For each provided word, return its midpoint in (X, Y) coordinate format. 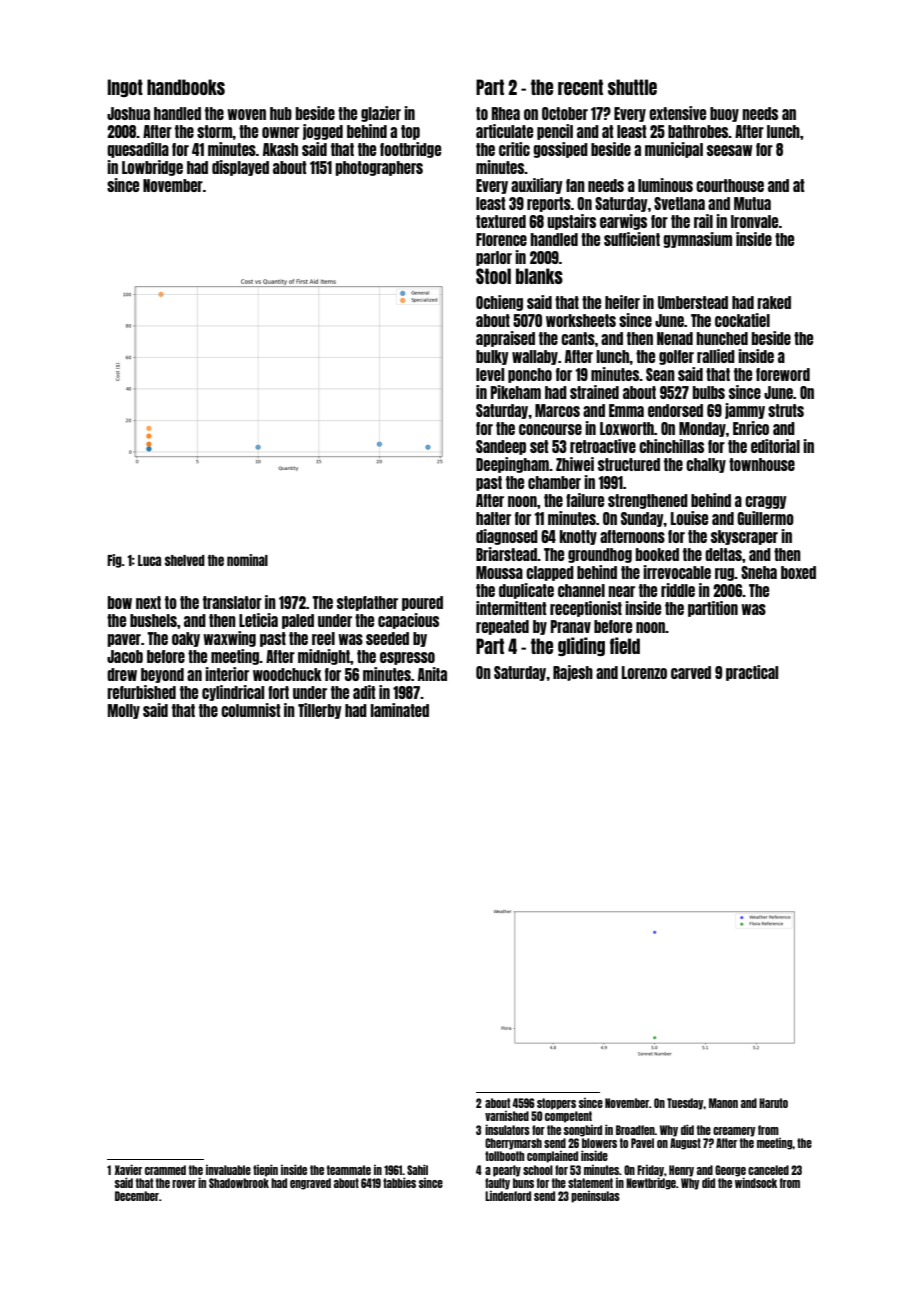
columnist (251, 710)
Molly (124, 711)
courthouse (730, 185)
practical (752, 673)
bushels (153, 620)
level (490, 374)
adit (364, 692)
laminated (399, 710)
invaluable (228, 1170)
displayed (240, 168)
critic (514, 149)
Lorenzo (644, 672)
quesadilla (138, 150)
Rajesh (573, 673)
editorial (775, 446)
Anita (432, 674)
